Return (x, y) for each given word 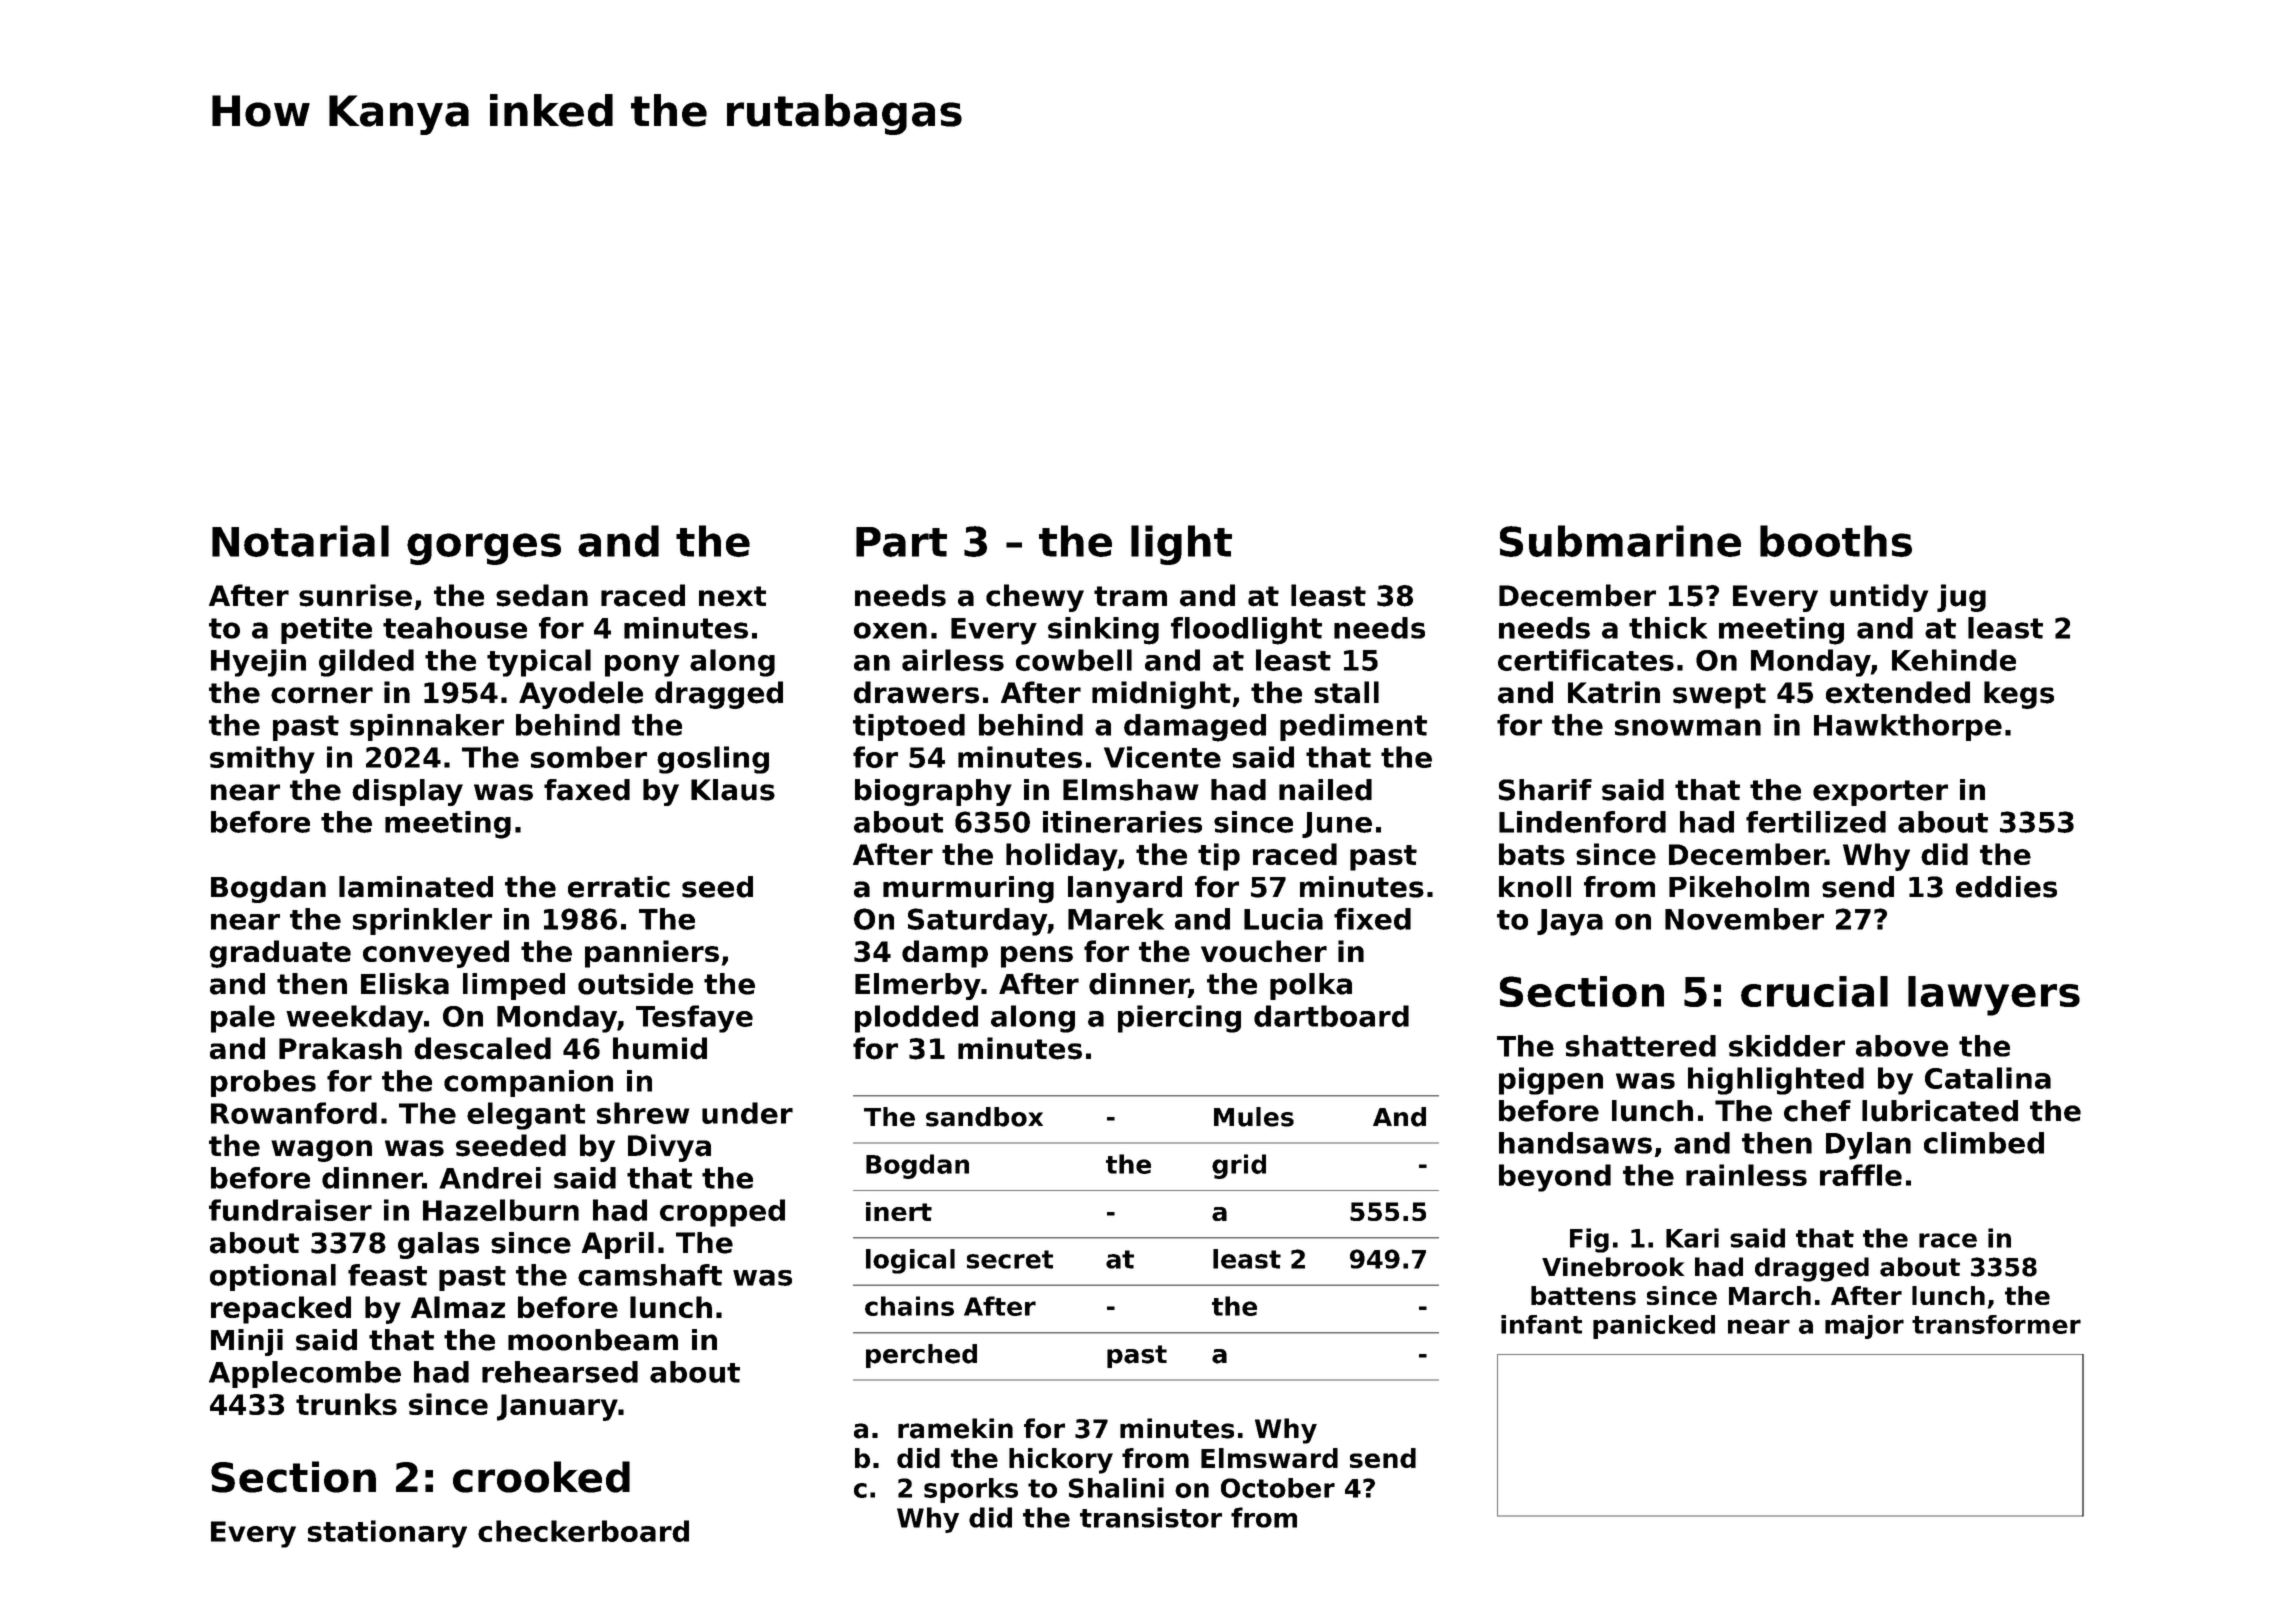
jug (1961, 598)
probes (263, 1083)
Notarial (300, 541)
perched (921, 1356)
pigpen (1551, 1081)
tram (1130, 596)
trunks (346, 1404)
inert (899, 1211)
